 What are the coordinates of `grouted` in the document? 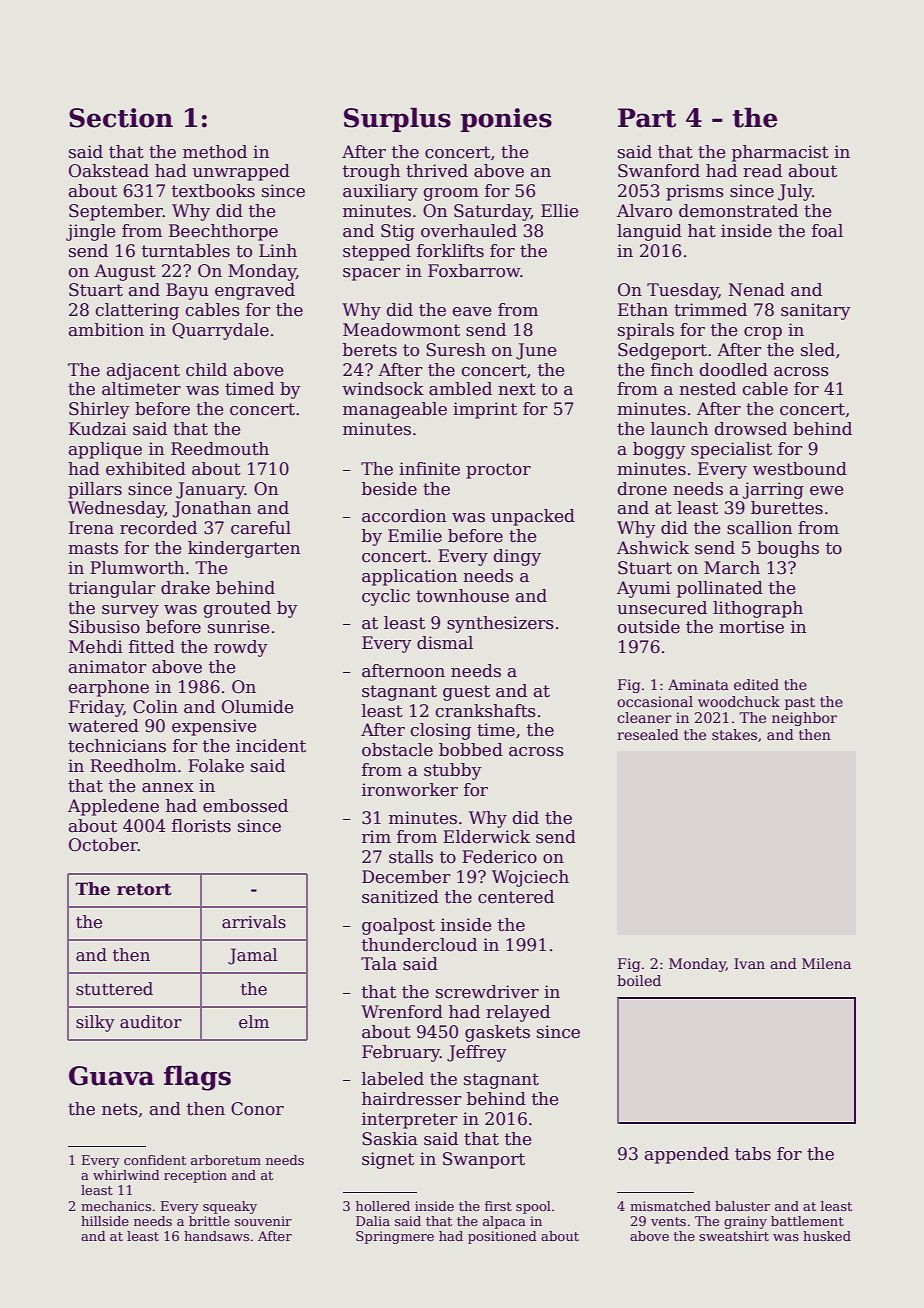 It's located at (237, 609).
